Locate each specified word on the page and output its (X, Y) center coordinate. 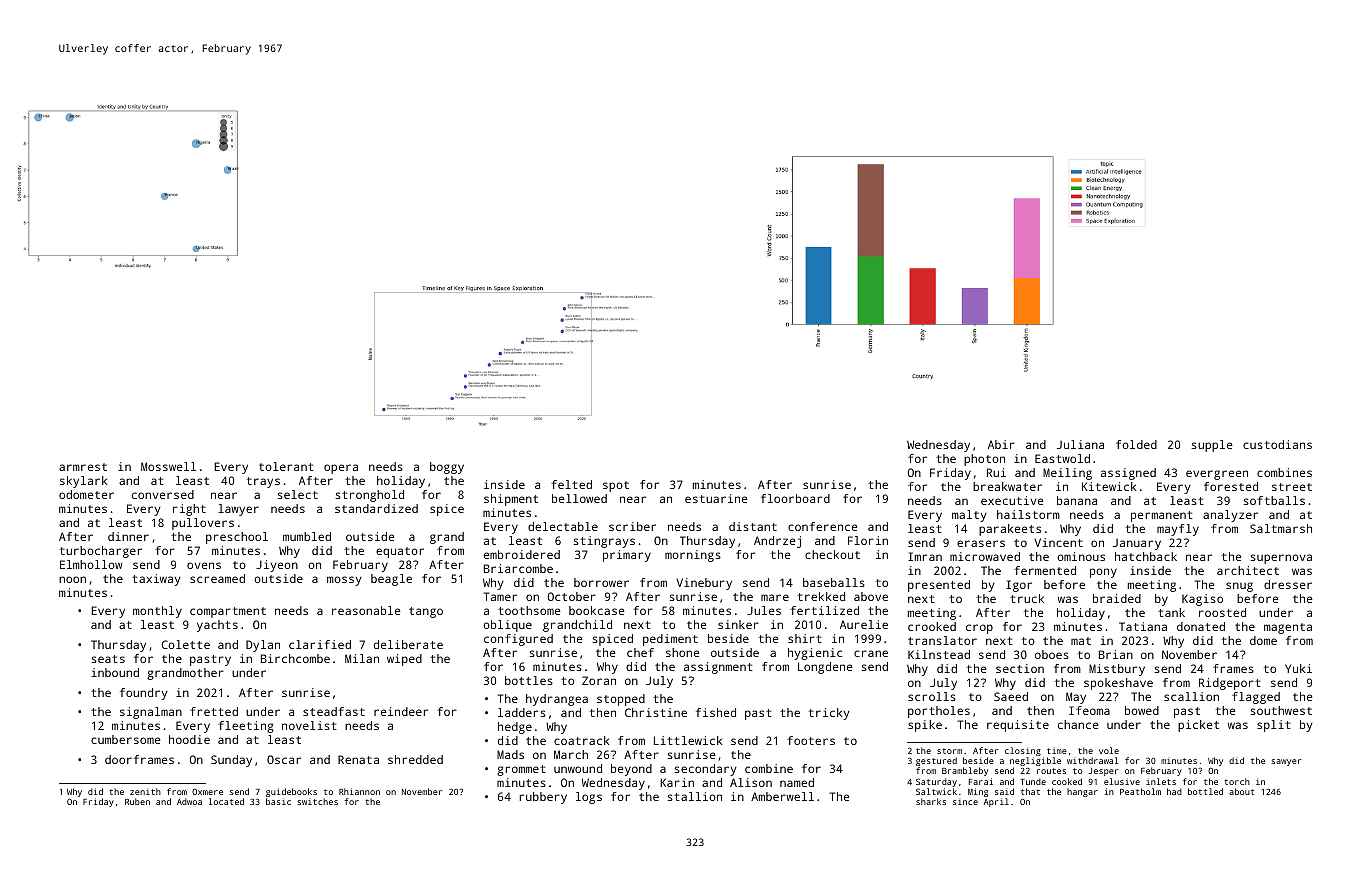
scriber (632, 526)
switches (317, 801)
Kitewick (1109, 486)
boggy (447, 468)
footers (811, 740)
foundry (144, 694)
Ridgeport (1230, 684)
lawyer (238, 510)
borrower (601, 582)
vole (1109, 750)
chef (640, 652)
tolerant (286, 466)
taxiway (156, 580)
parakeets (1010, 530)
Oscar (284, 759)
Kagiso (1202, 600)
